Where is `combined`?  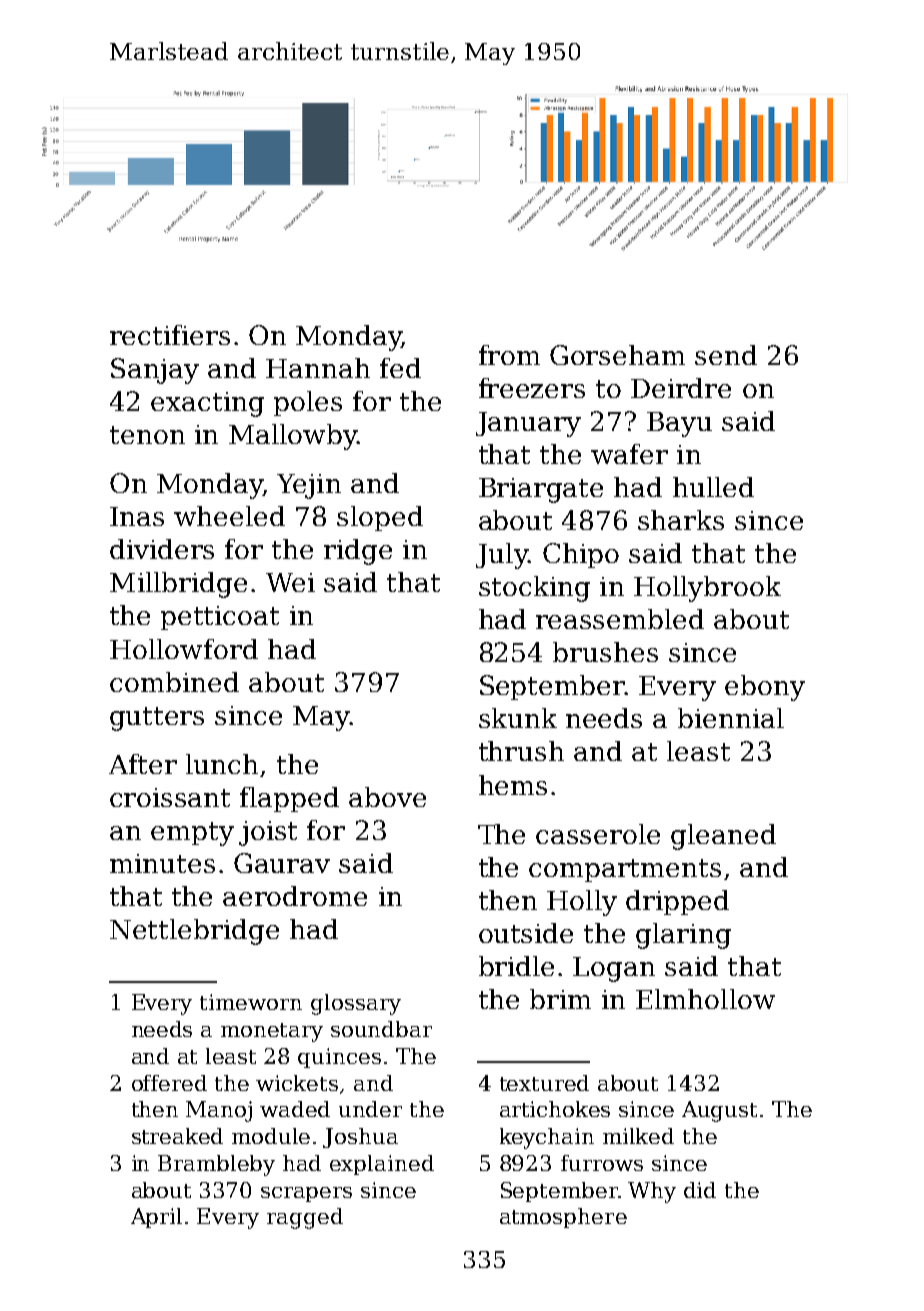
combined is located at coordinates (174, 682).
